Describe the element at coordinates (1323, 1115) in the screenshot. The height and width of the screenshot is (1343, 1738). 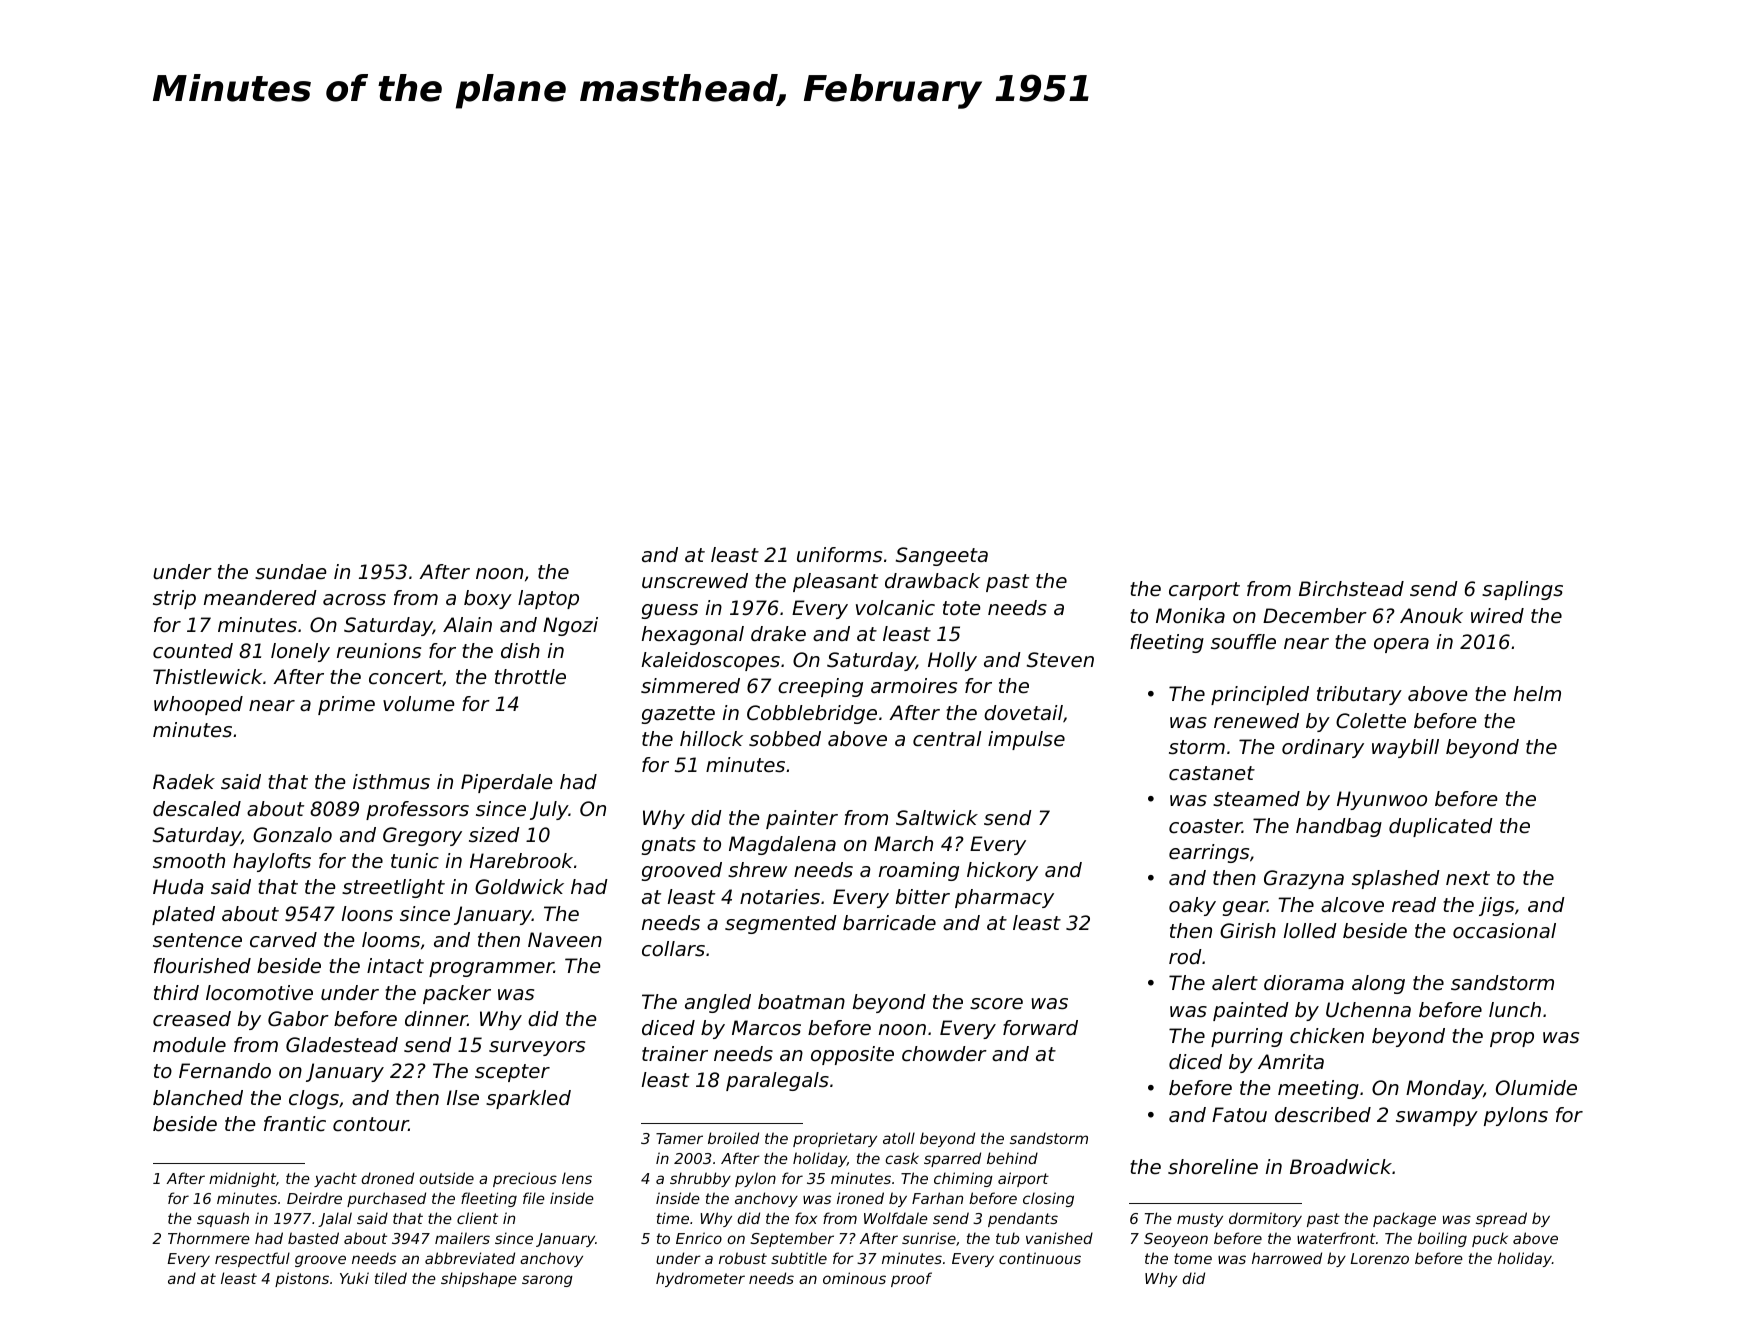
I see `described` at that location.
